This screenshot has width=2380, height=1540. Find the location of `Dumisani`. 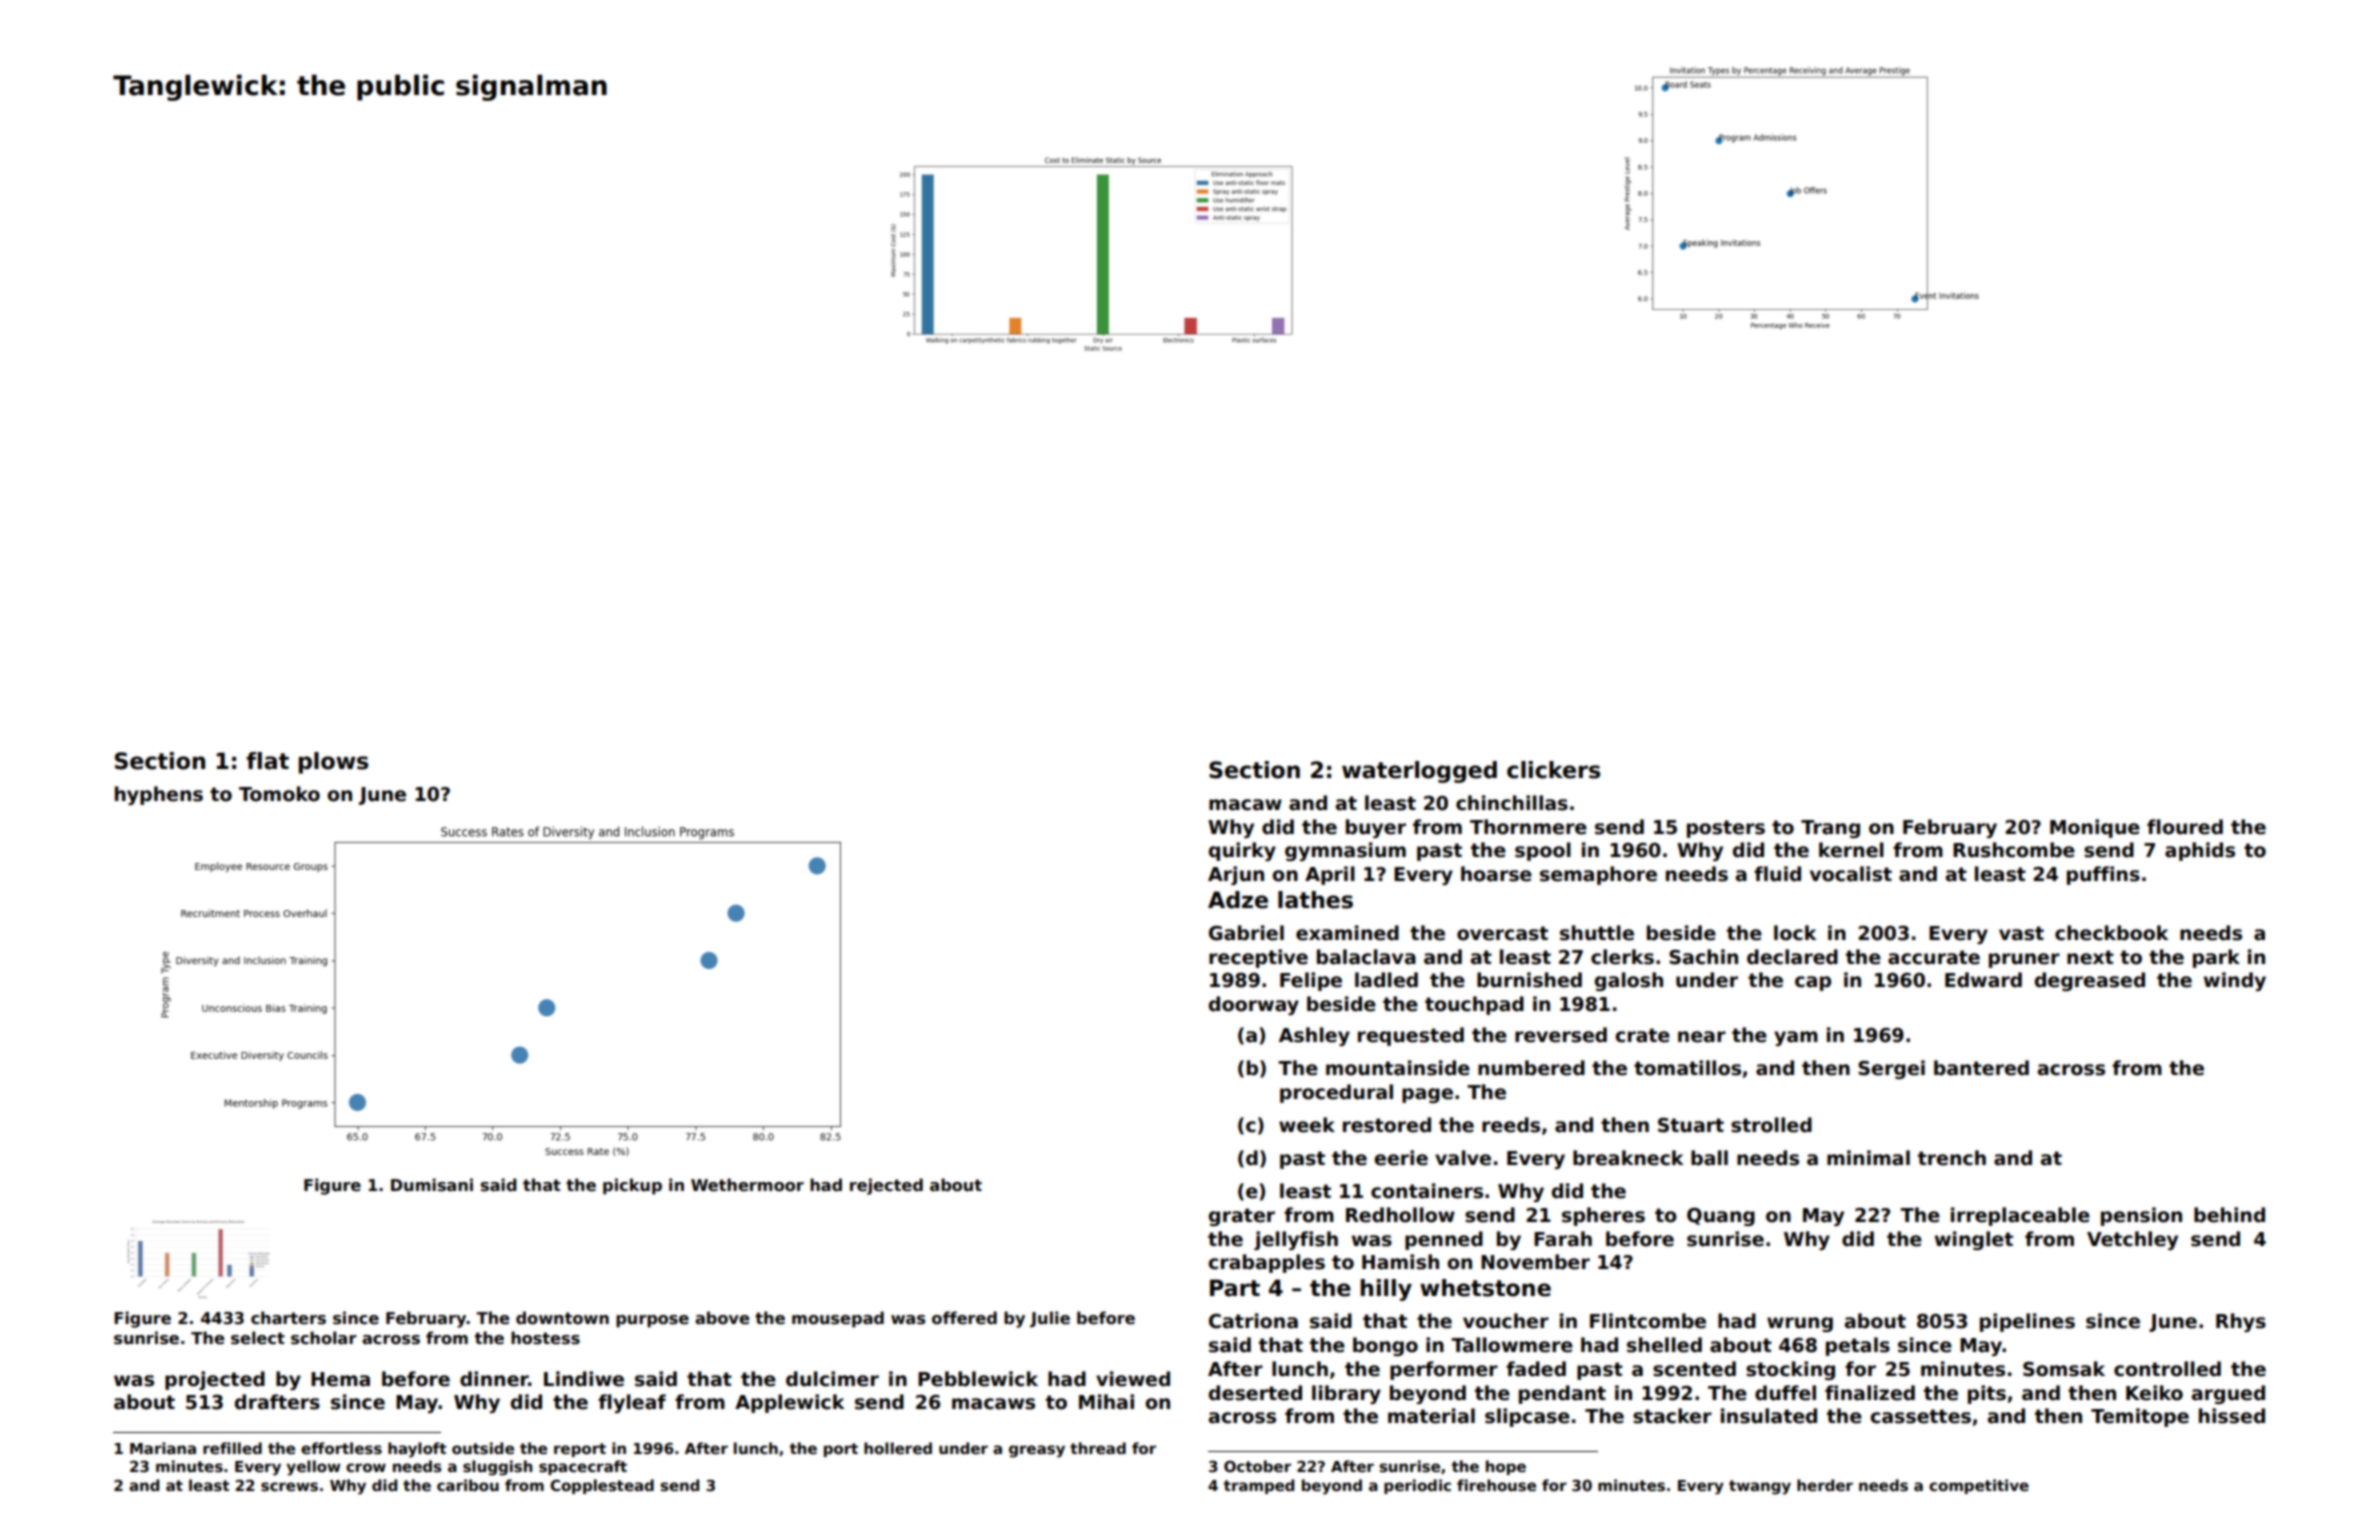

Dumisani is located at coordinates (432, 1185).
